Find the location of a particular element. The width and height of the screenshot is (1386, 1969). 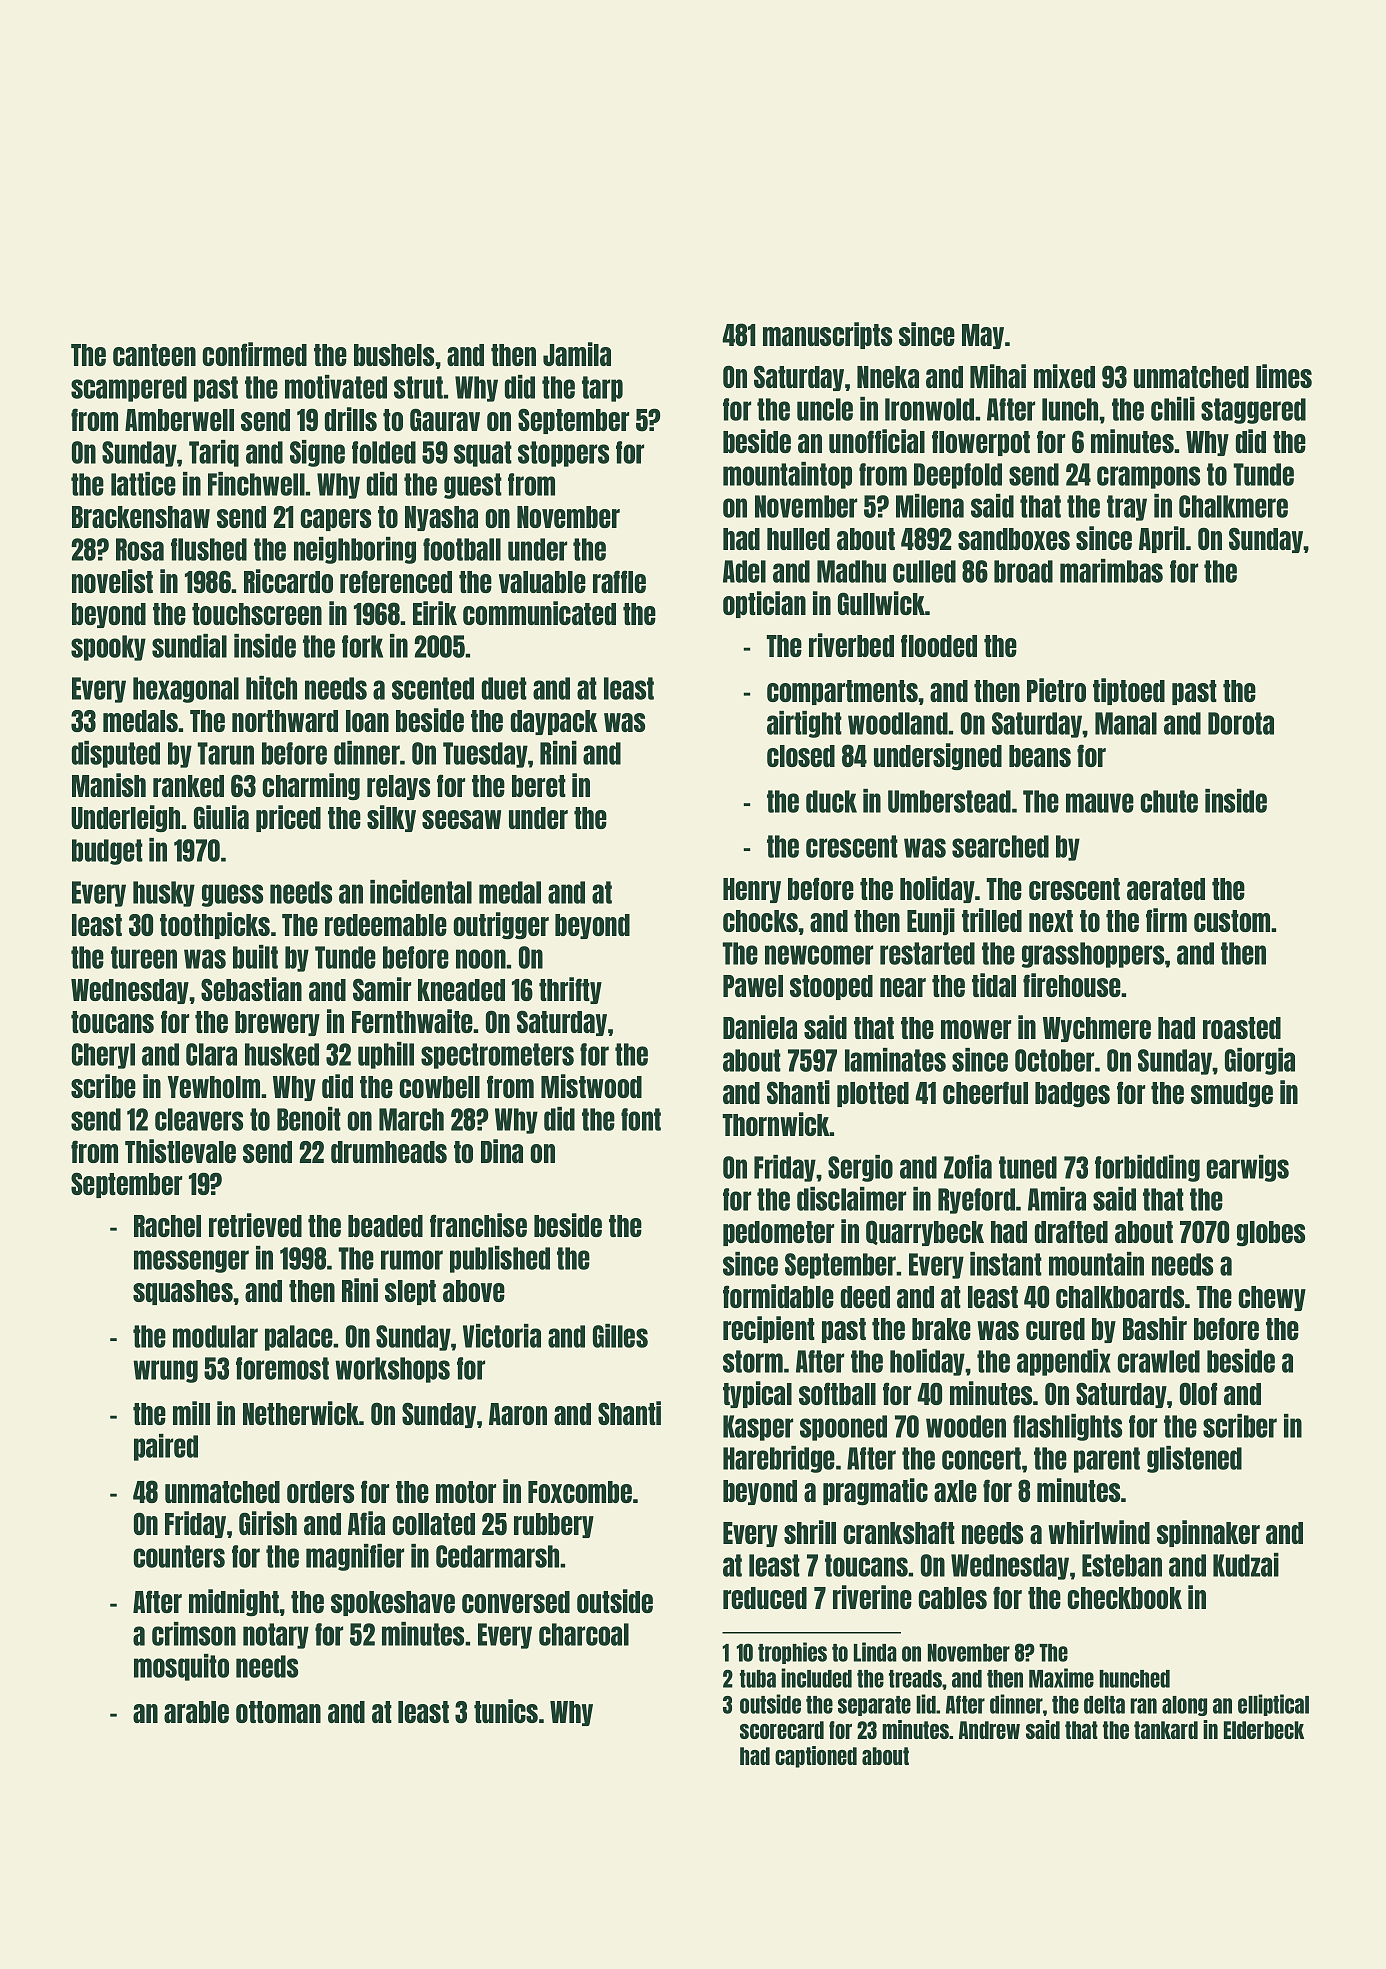

reduced is located at coordinates (765, 1598).
